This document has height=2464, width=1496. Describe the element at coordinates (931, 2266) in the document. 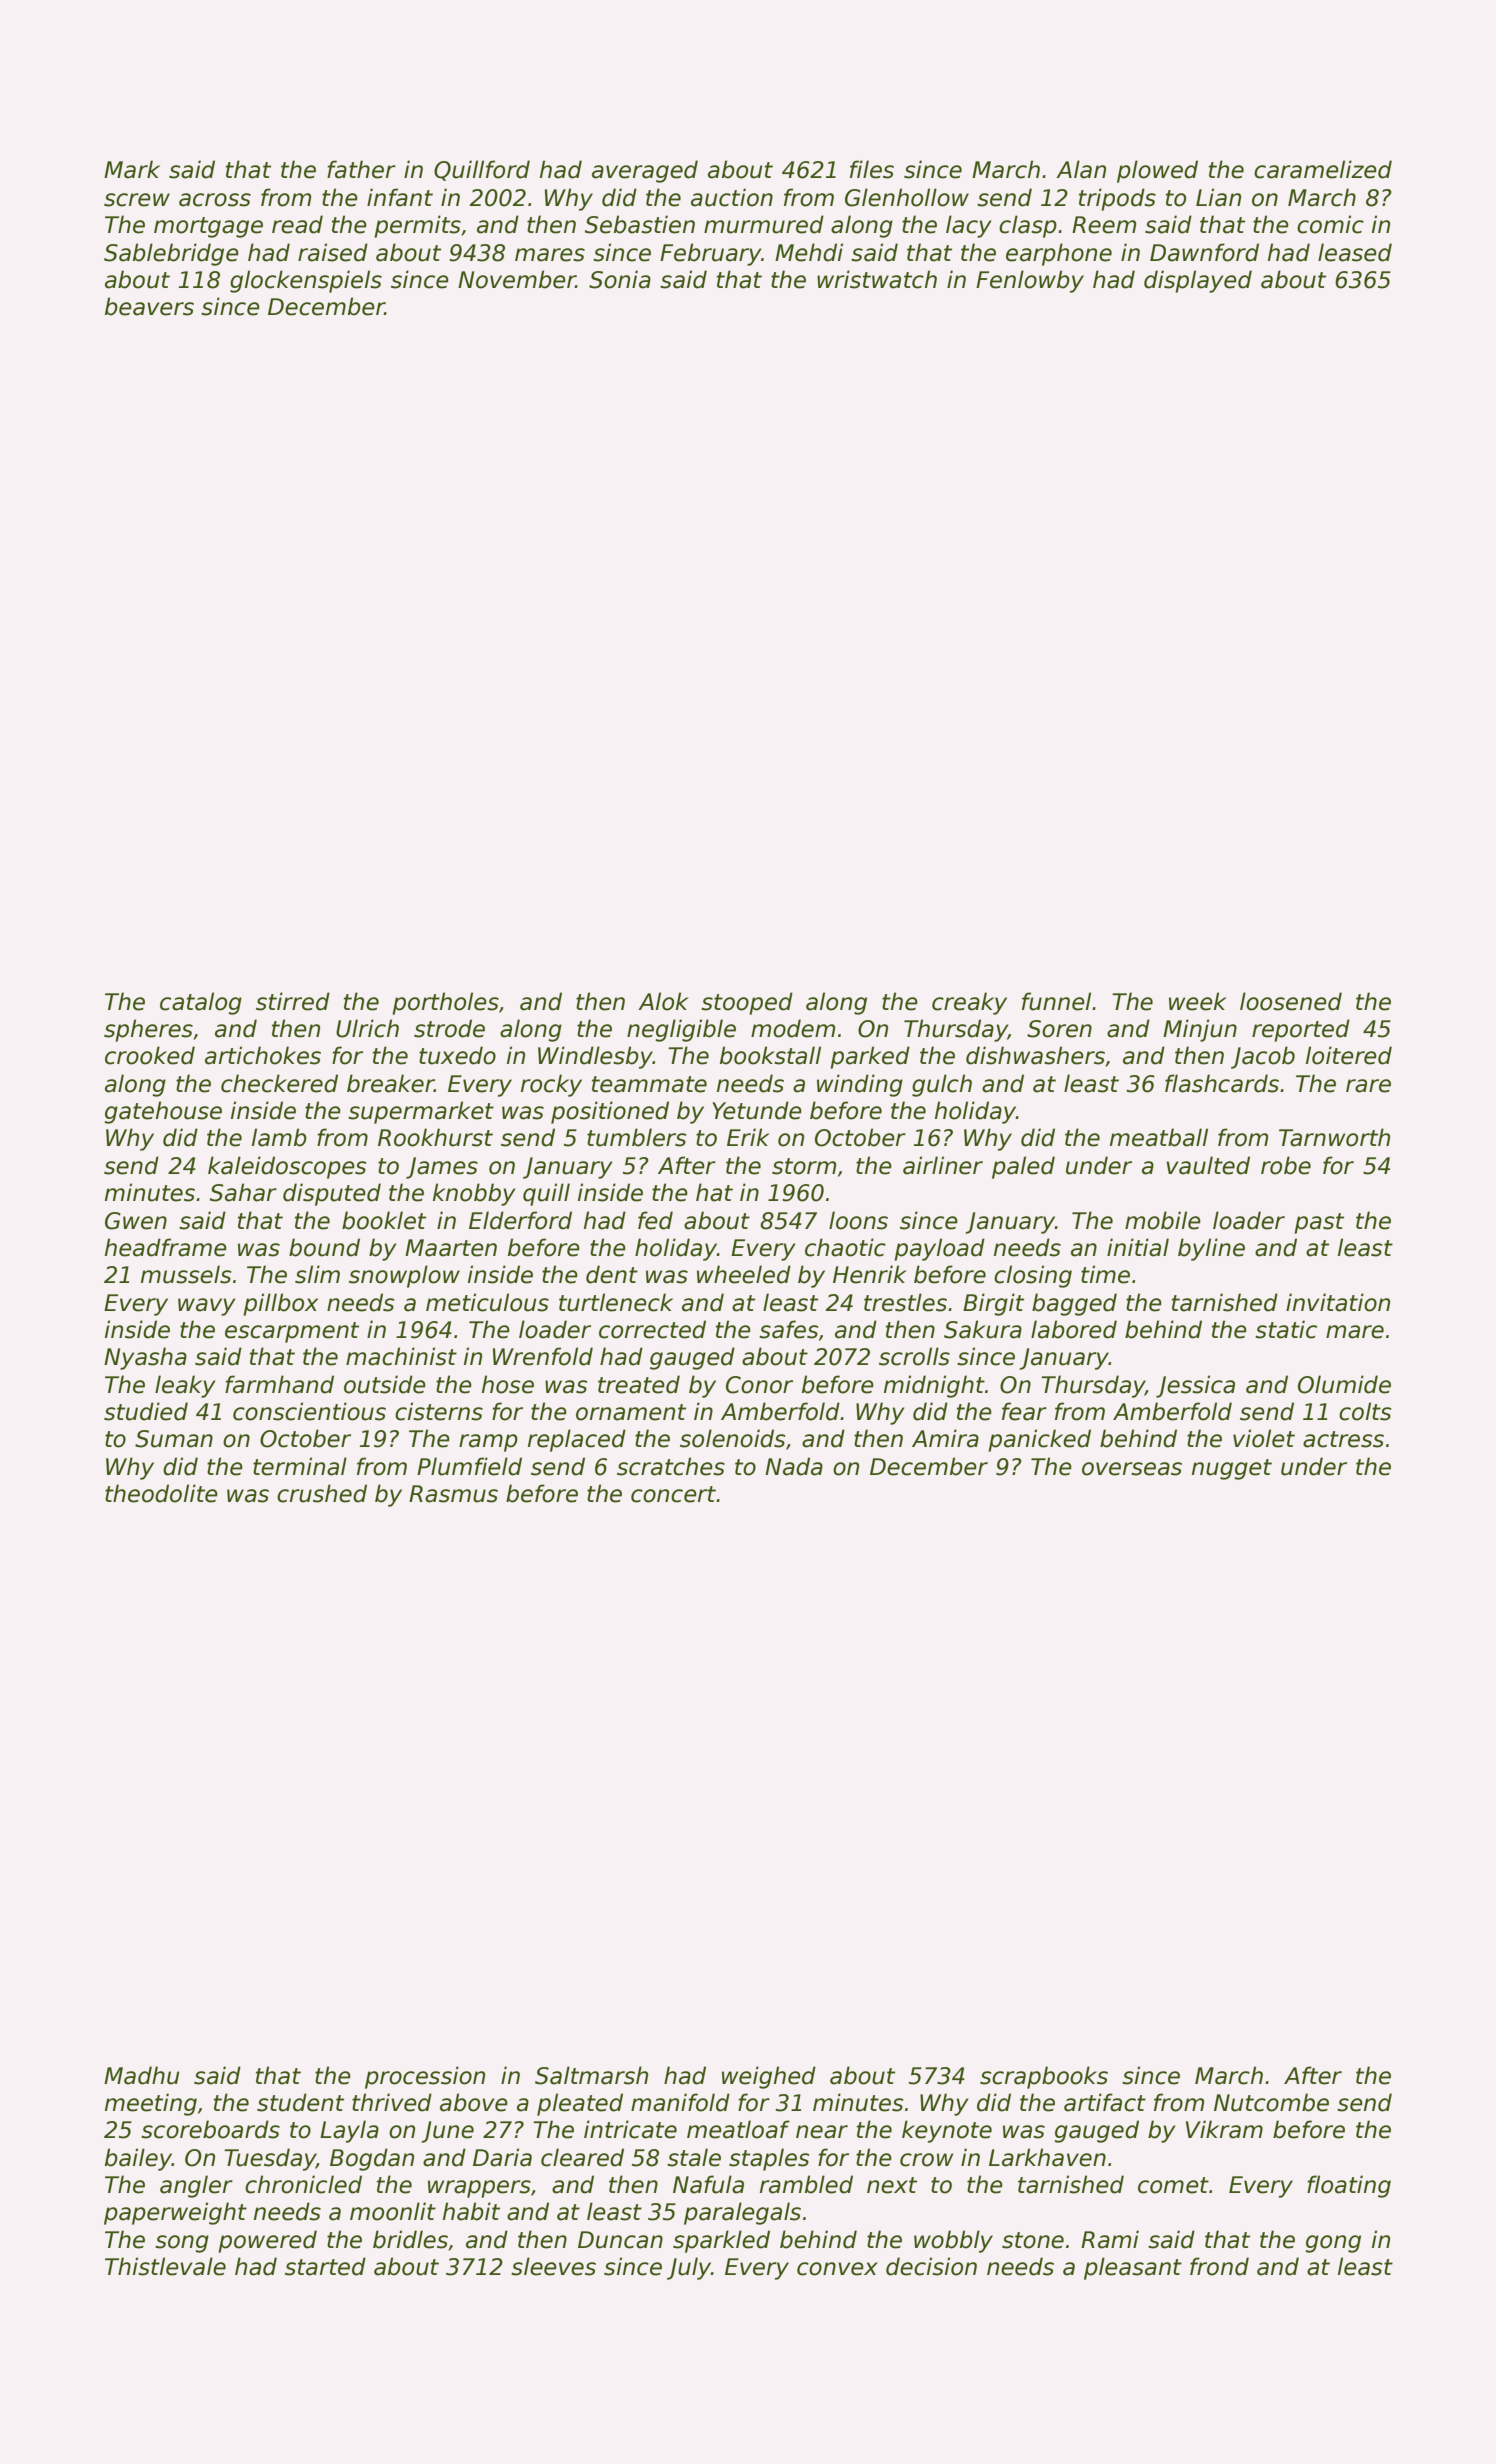

I see `decision` at that location.
